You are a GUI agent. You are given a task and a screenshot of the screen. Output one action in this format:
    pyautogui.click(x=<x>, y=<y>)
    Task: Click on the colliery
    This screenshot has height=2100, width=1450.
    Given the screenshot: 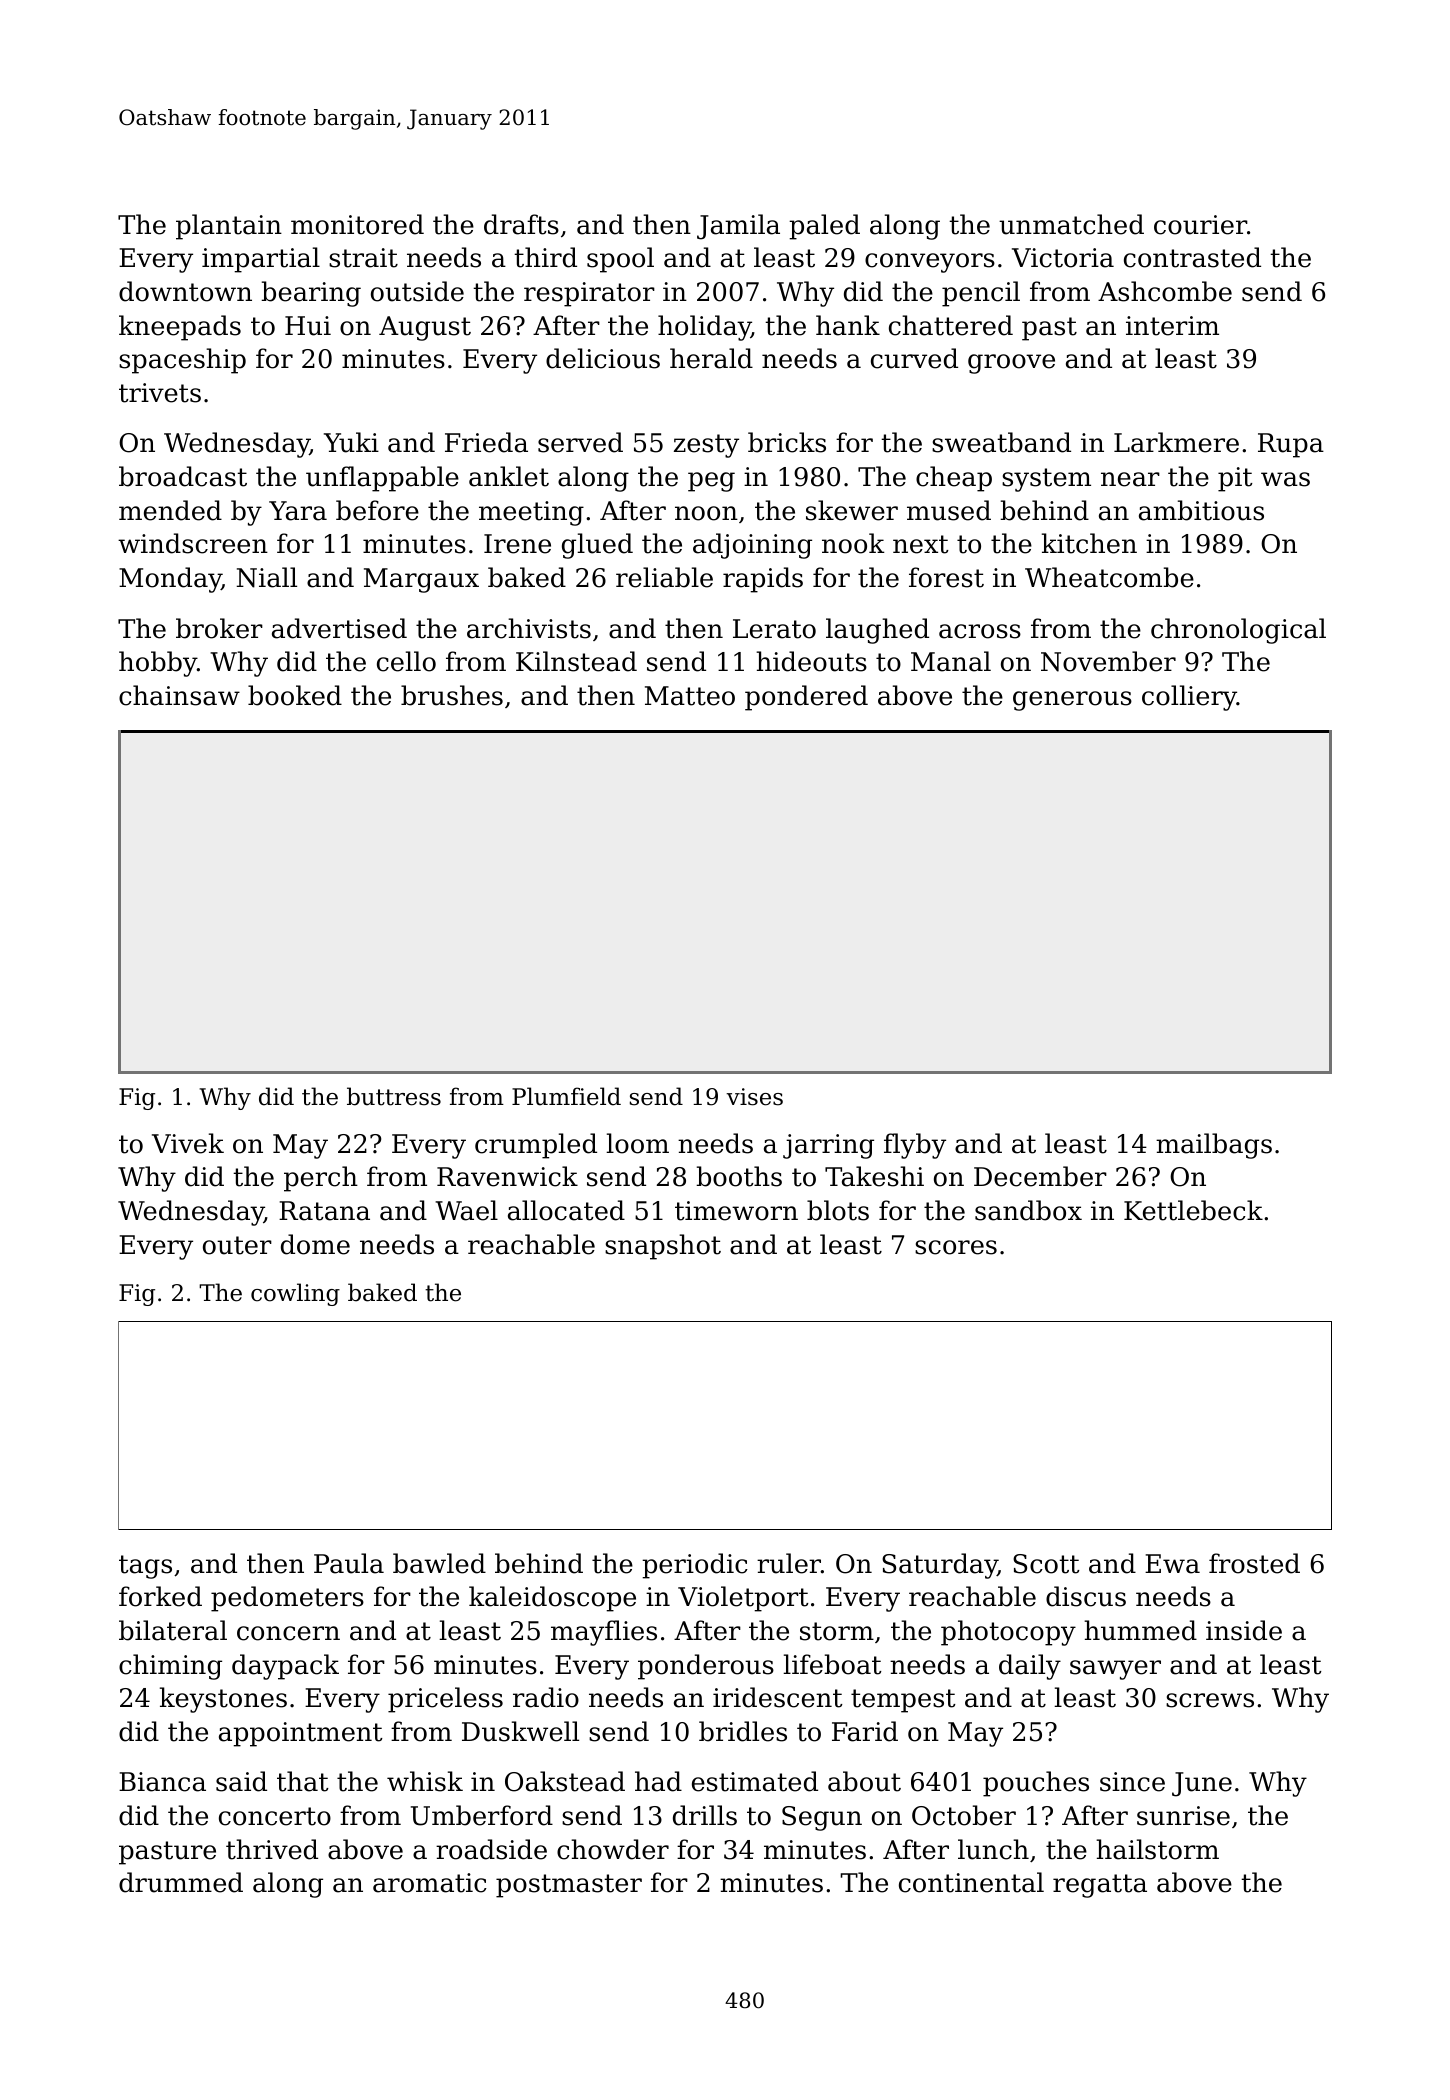 What is the action you would take?
    pyautogui.click(x=1189, y=698)
